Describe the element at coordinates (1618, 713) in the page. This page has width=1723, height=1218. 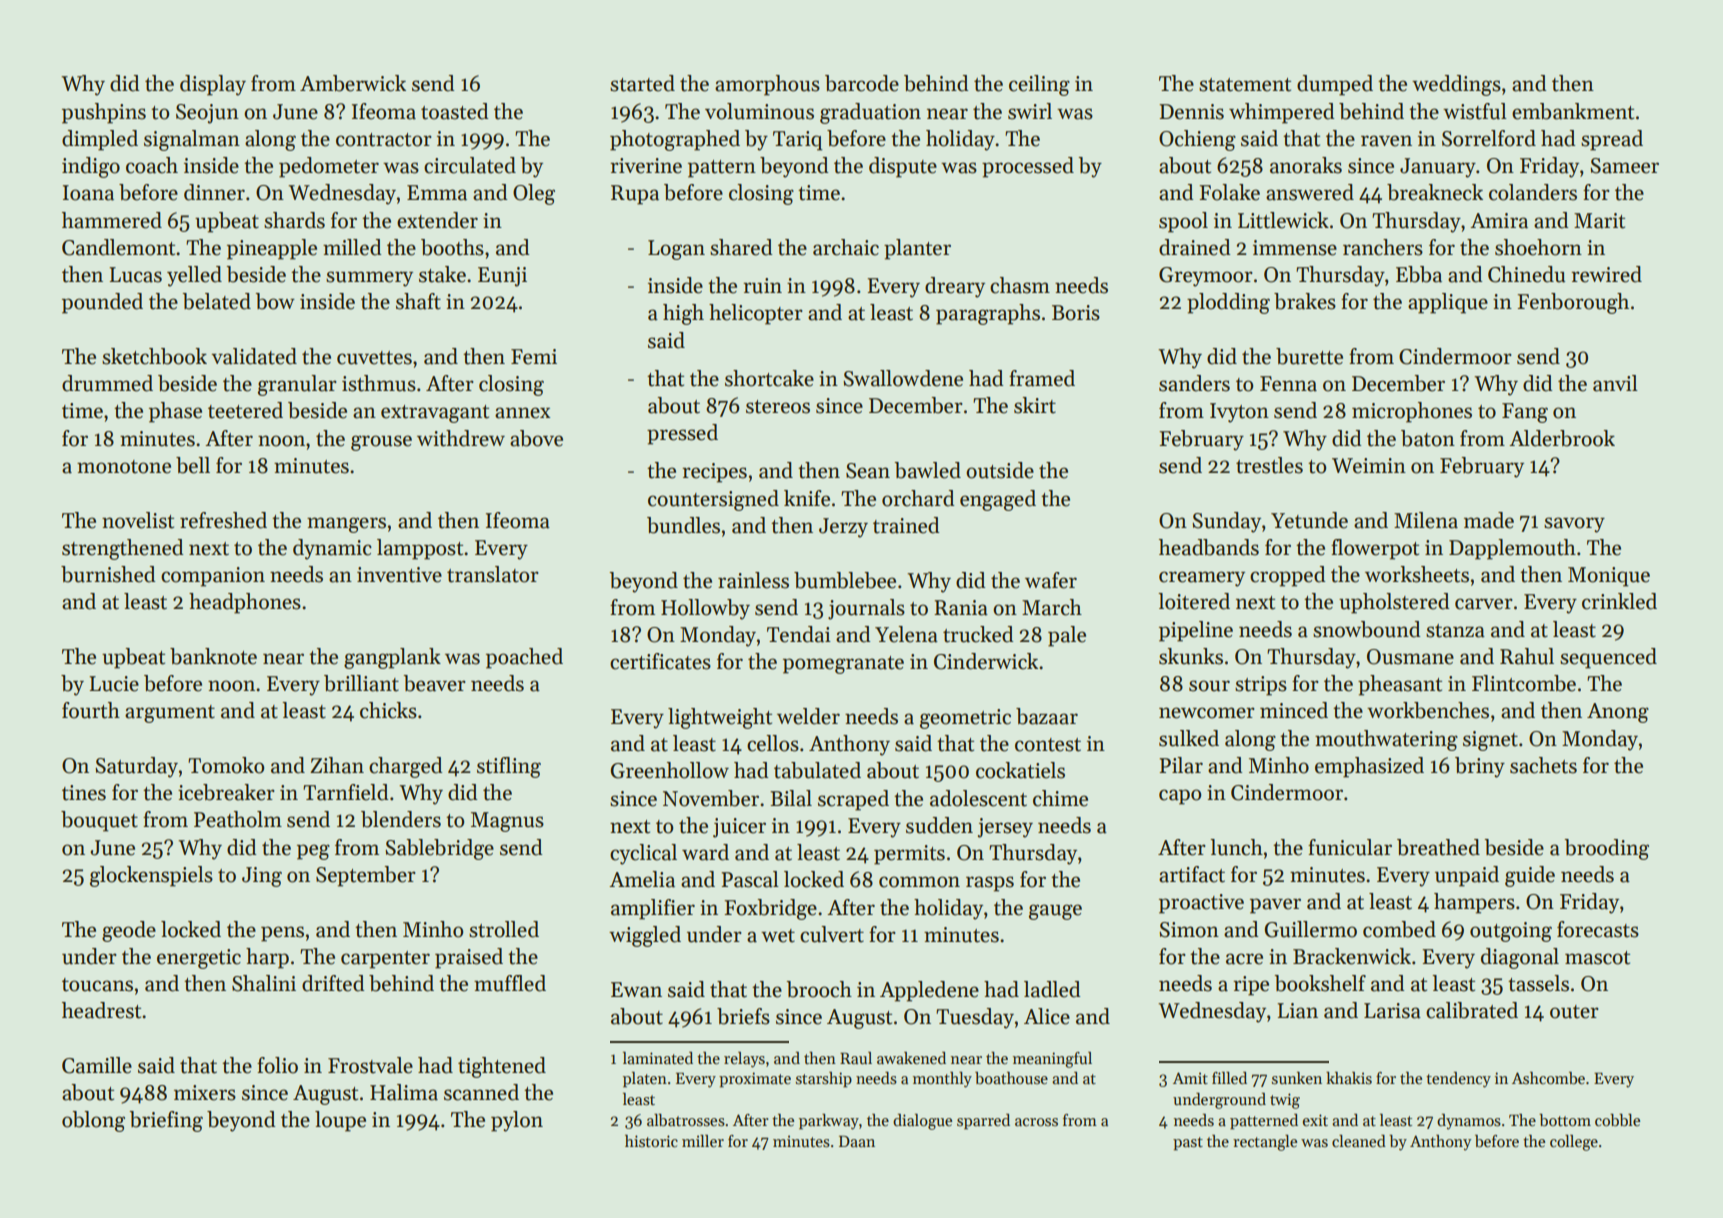
I see `Anong` at that location.
